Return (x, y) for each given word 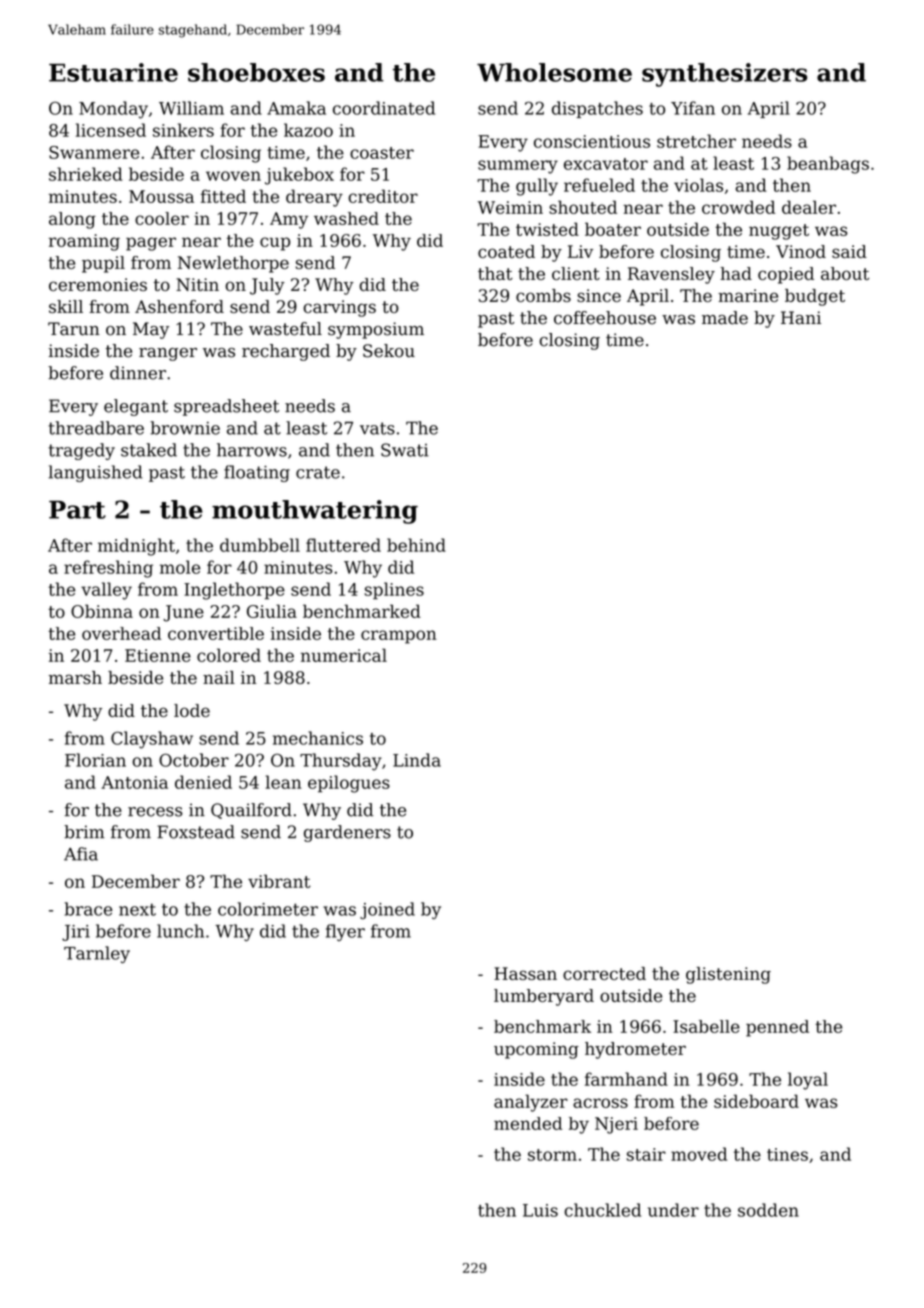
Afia (81, 854)
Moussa (161, 196)
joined (387, 910)
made (725, 318)
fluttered (343, 545)
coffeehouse (605, 318)
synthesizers (724, 75)
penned (777, 1028)
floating (257, 473)
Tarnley (97, 954)
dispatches (597, 109)
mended (528, 1123)
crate (318, 472)
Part (77, 510)
